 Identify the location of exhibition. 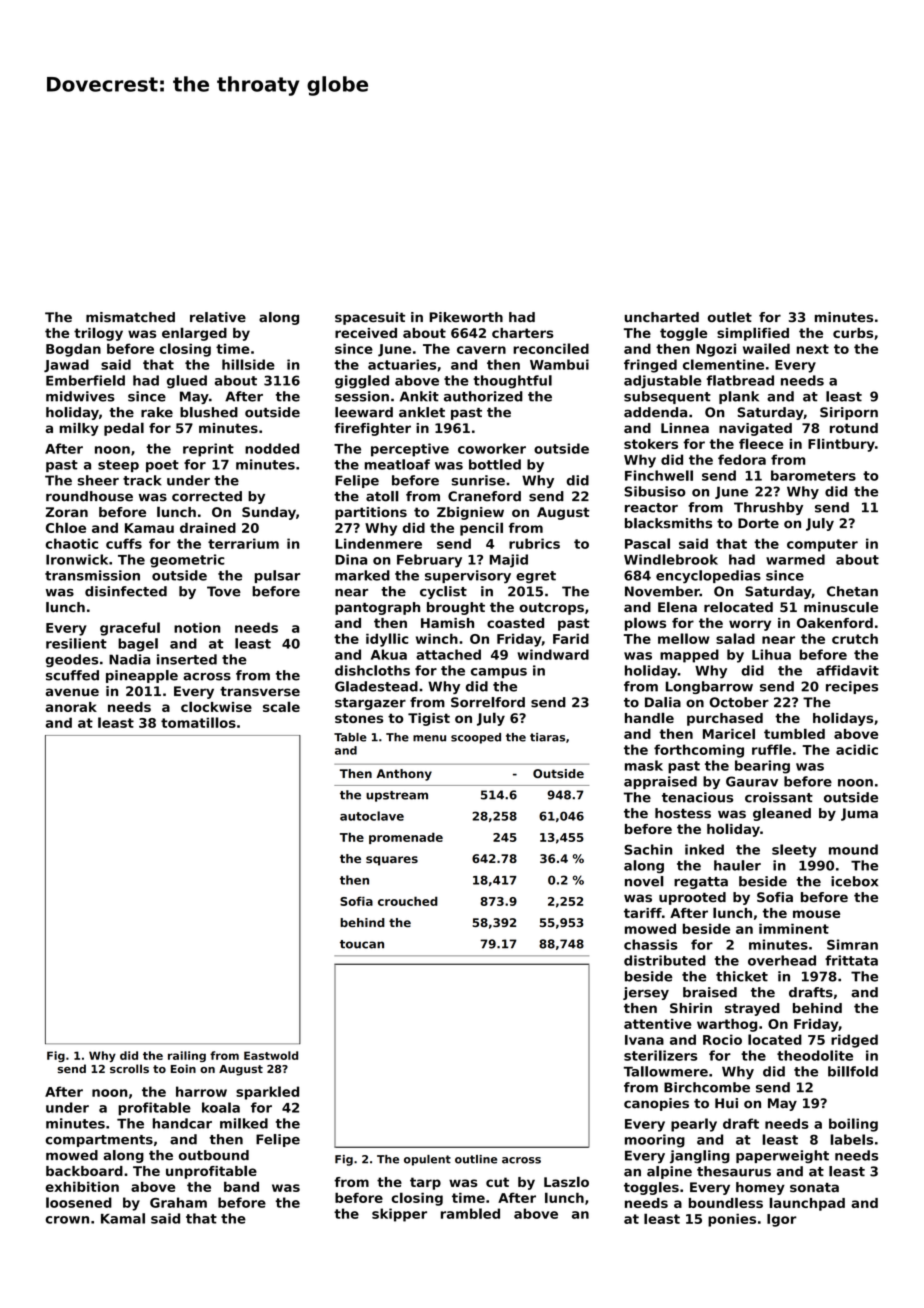
(82, 1186).
